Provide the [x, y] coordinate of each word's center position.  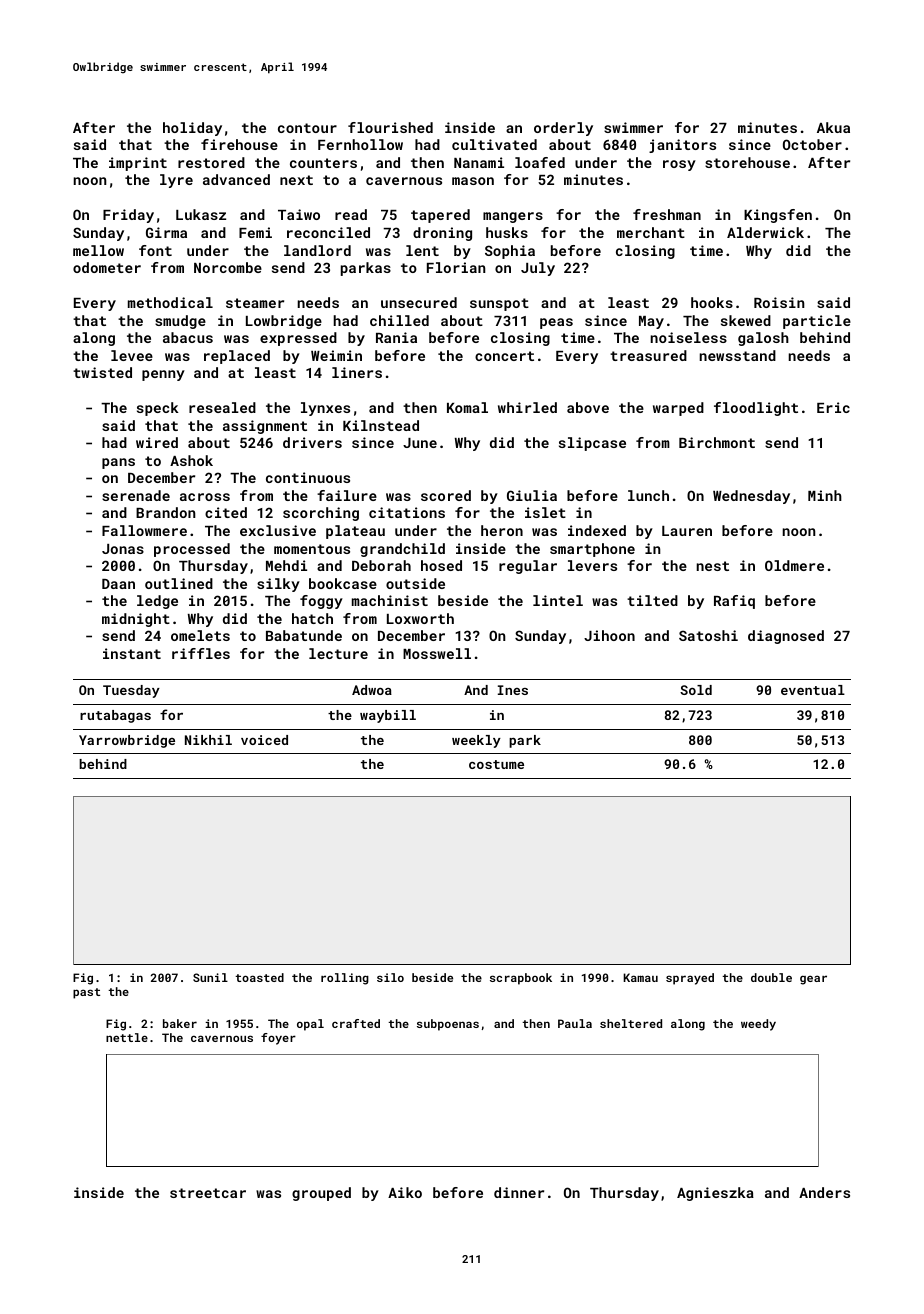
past [86, 993]
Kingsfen [778, 216]
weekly [476, 741]
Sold [696, 690]
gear [813, 980]
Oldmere [794, 565]
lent [422, 250]
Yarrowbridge [127, 741]
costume [496, 764]
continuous [308, 477]
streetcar [208, 1193]
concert [504, 356]
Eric [833, 407]
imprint [138, 164]
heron [502, 530]
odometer [107, 267]
